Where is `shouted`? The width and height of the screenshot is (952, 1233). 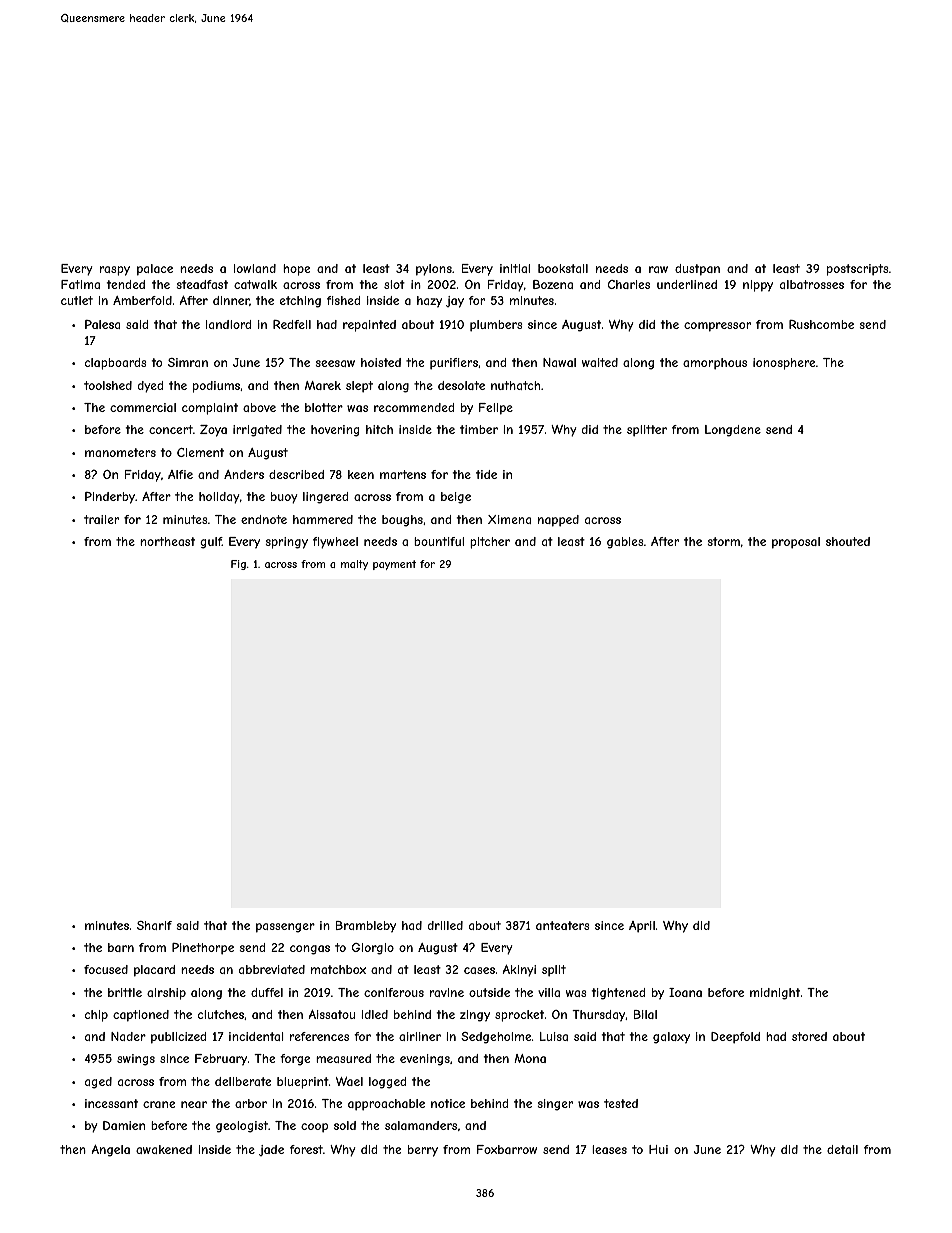 shouted is located at coordinates (848, 541).
